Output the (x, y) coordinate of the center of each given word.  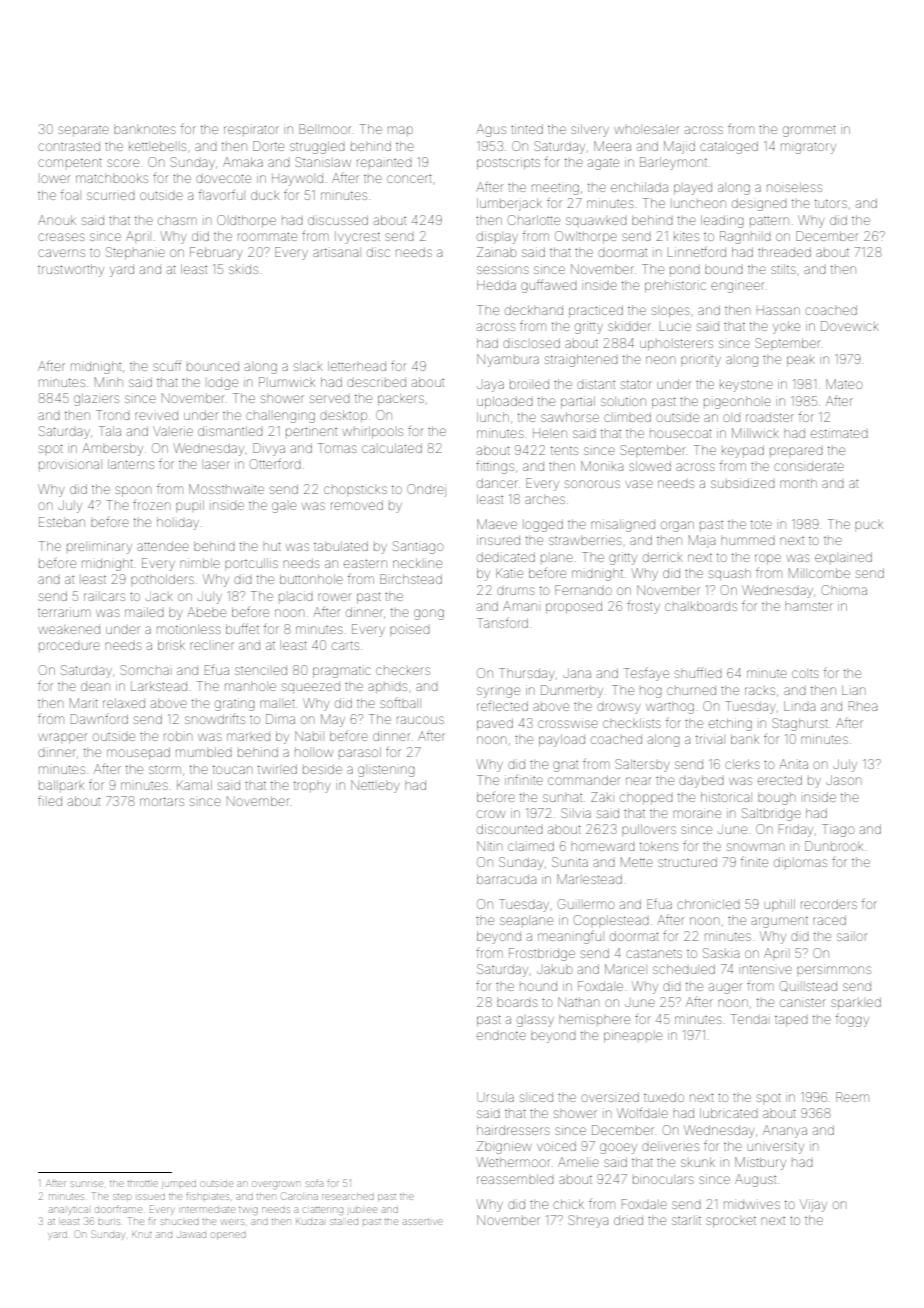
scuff (167, 365)
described (376, 382)
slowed (650, 466)
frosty (643, 608)
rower (334, 597)
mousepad (138, 753)
